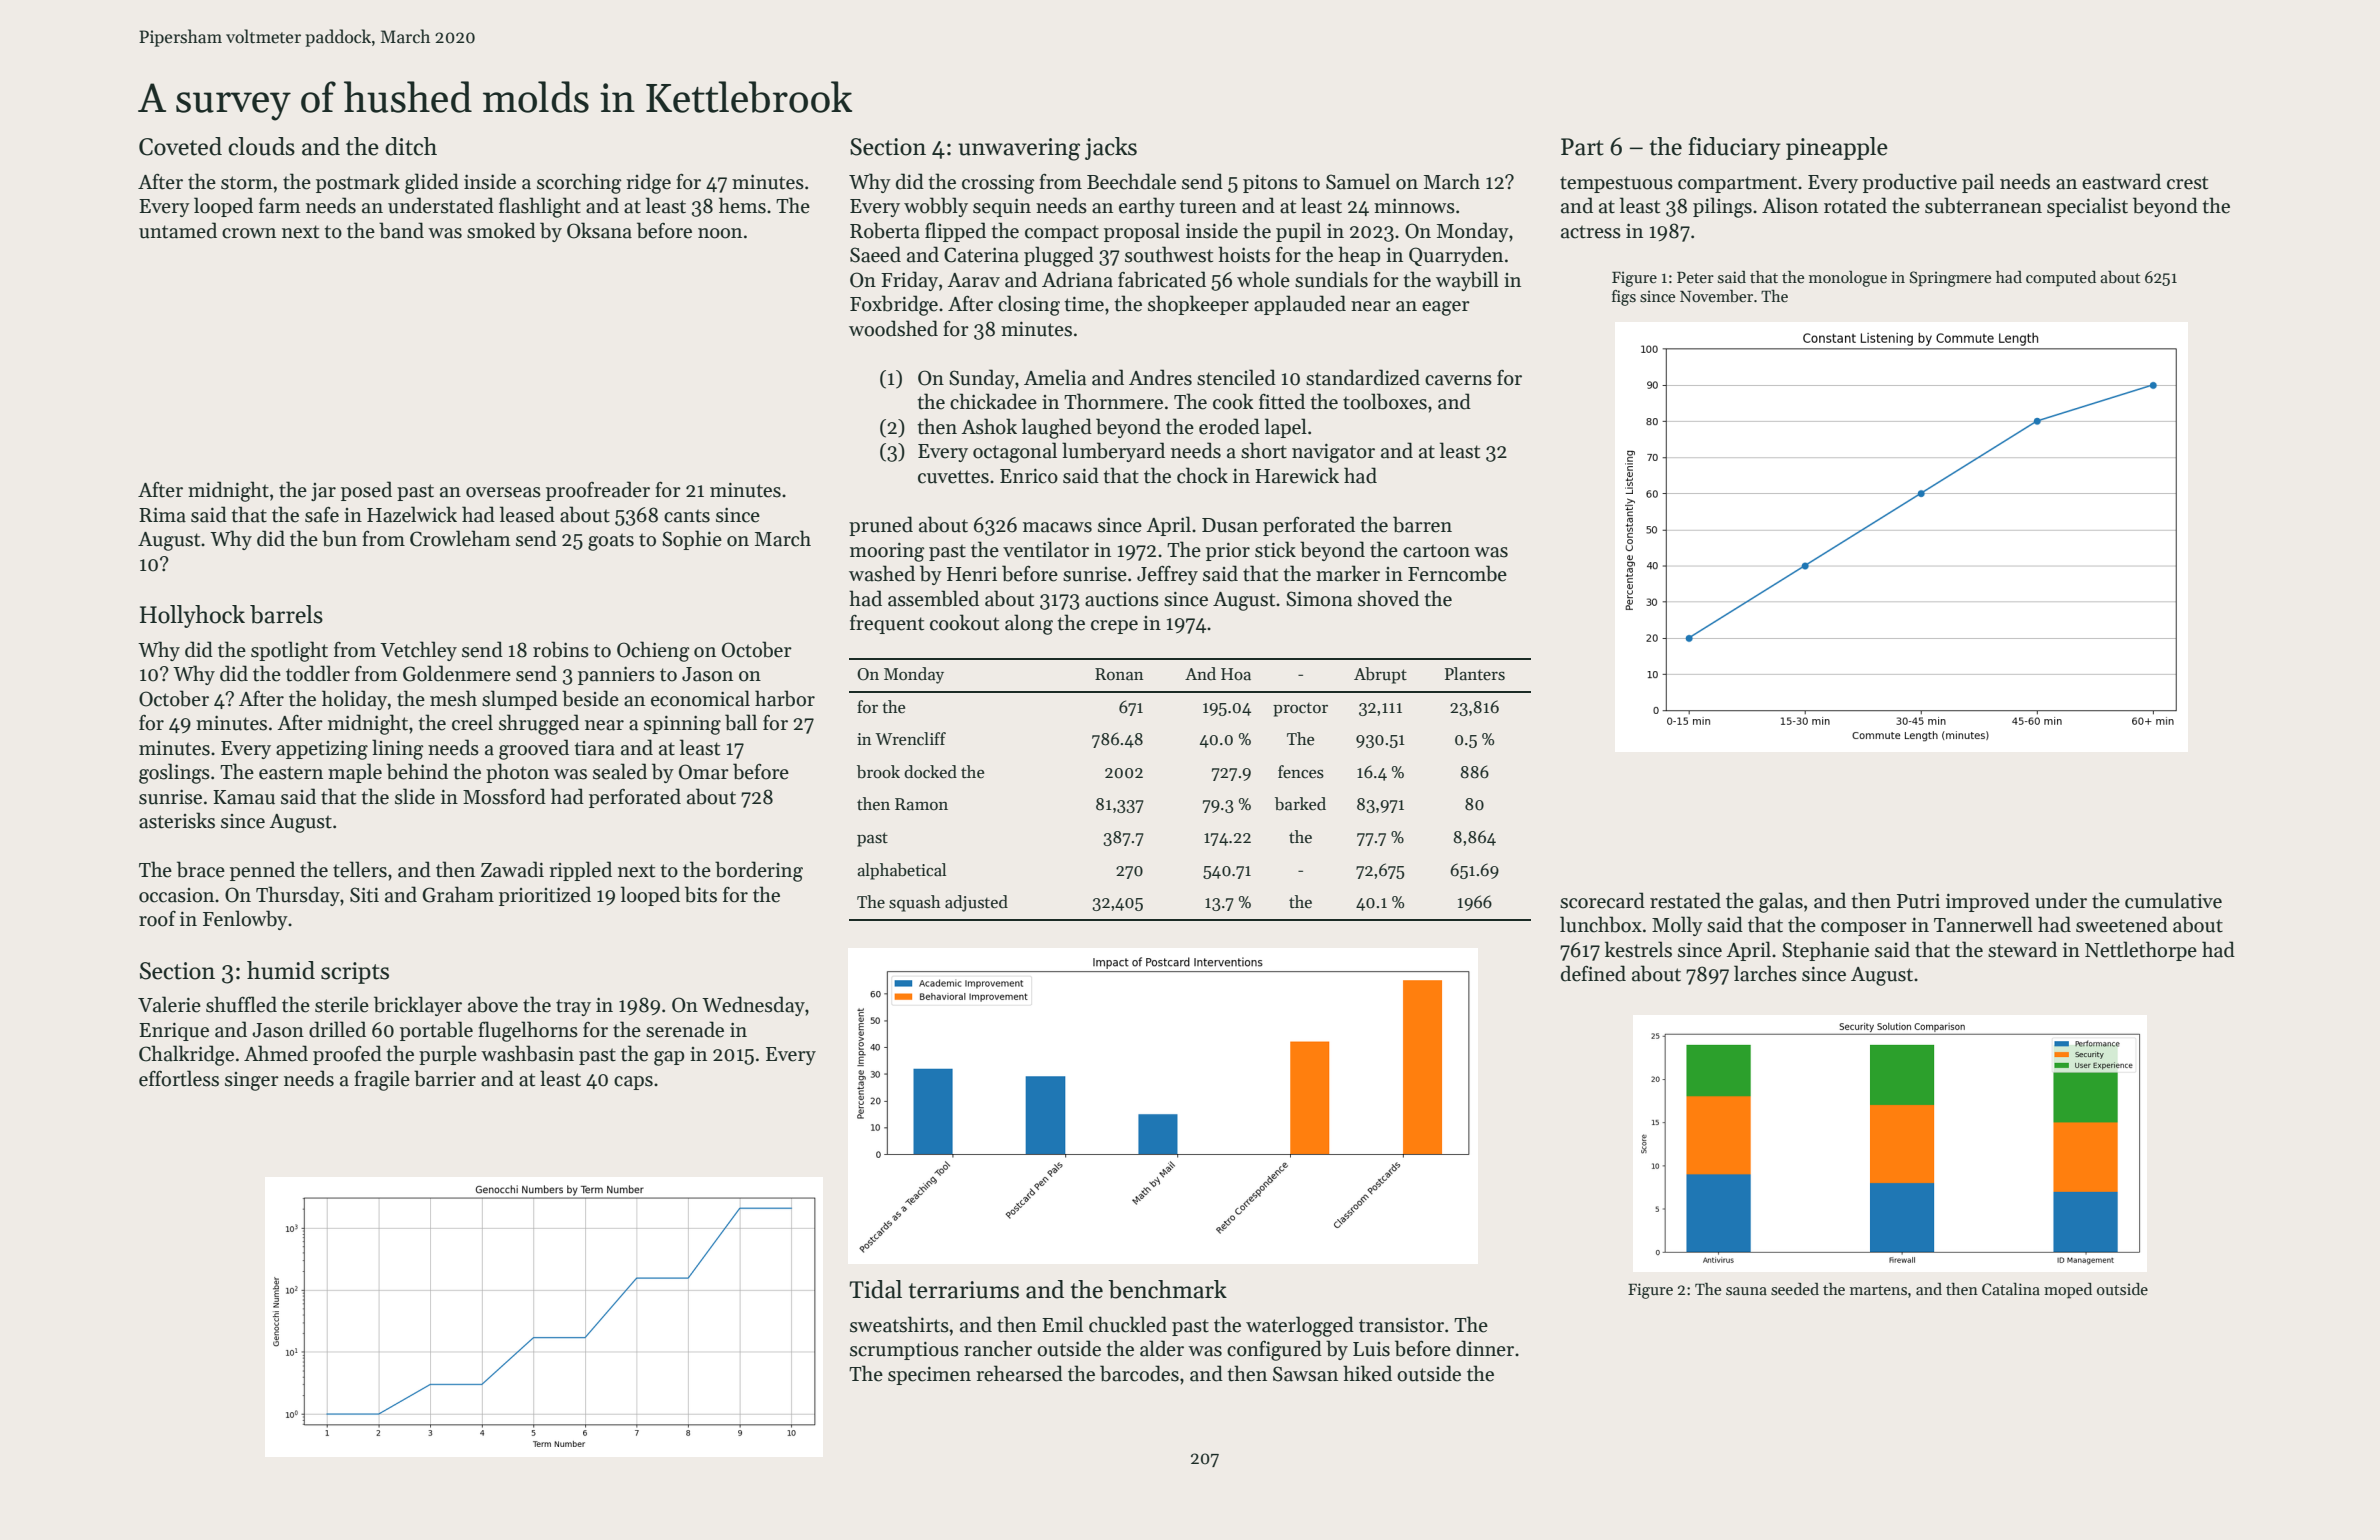 The height and width of the screenshot is (1540, 2380). I want to click on effortless, so click(179, 1078).
